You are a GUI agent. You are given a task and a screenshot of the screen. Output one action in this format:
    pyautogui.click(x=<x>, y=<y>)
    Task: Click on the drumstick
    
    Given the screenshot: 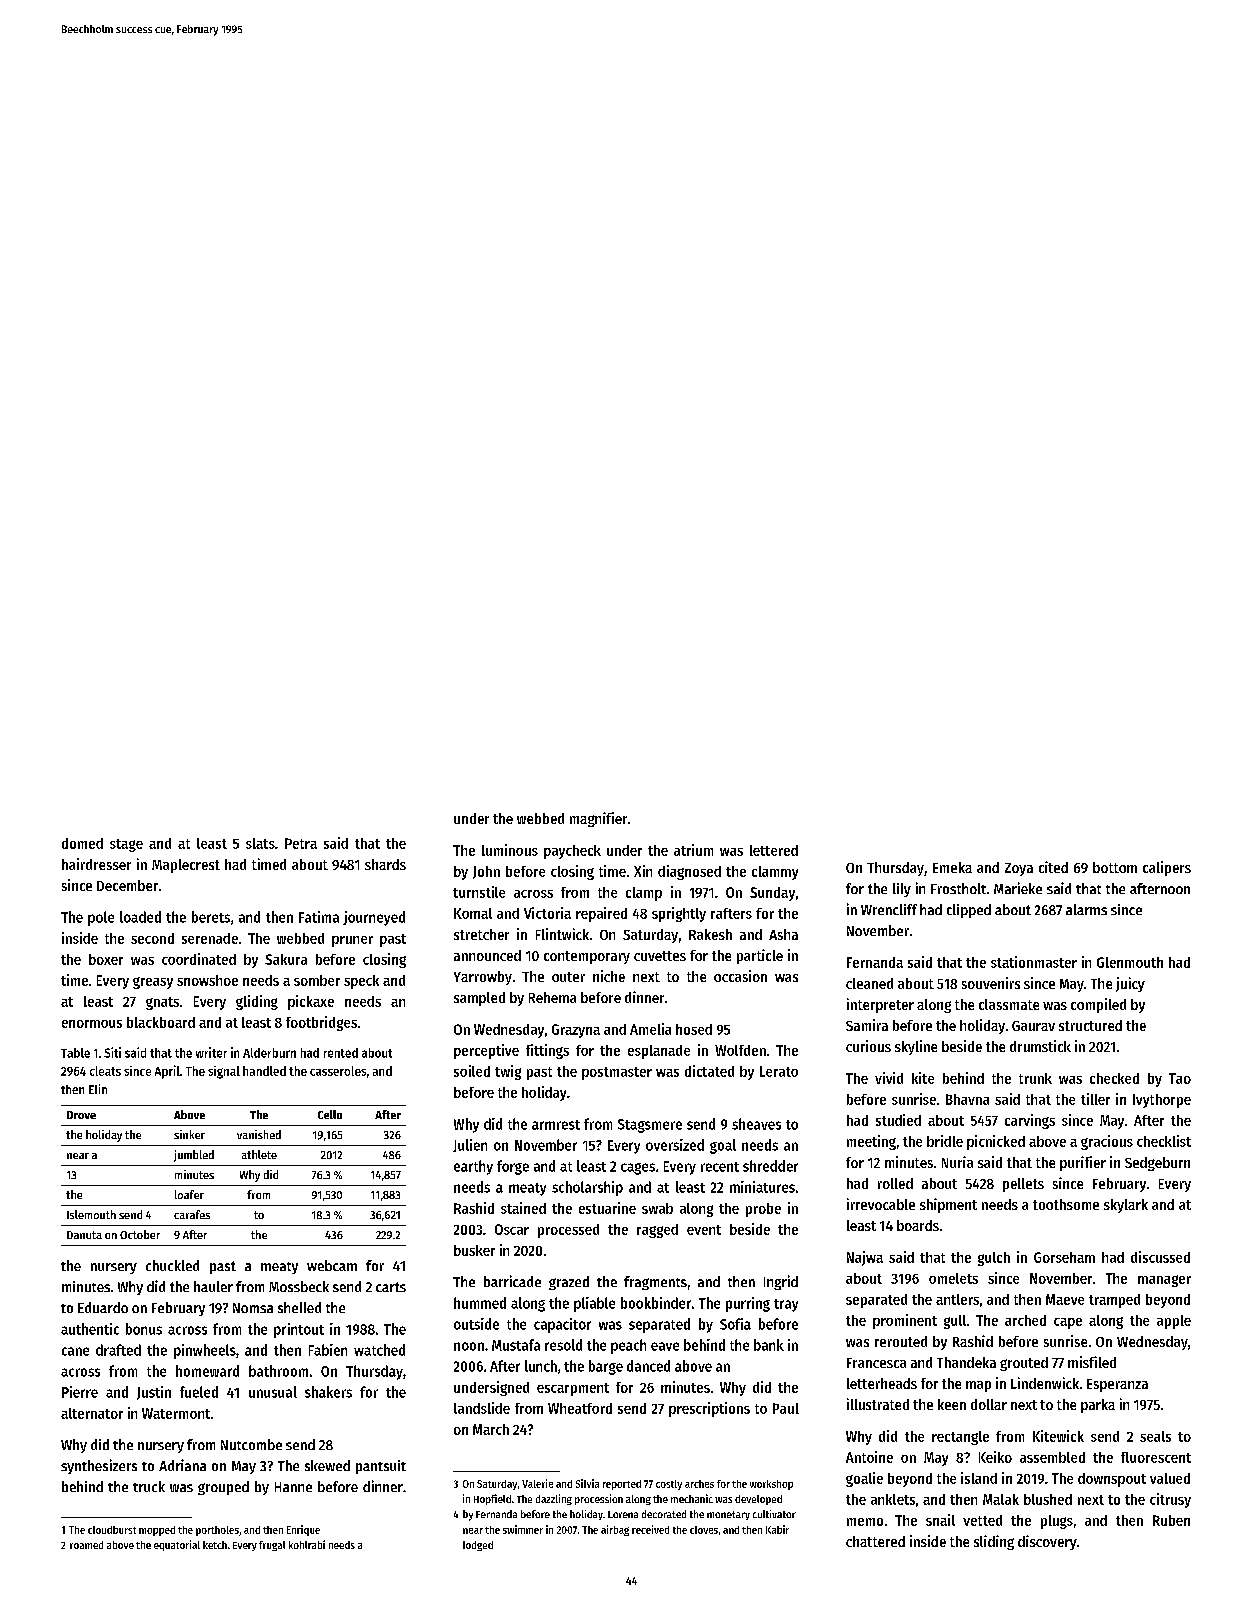 What is the action you would take?
    pyautogui.click(x=1040, y=1046)
